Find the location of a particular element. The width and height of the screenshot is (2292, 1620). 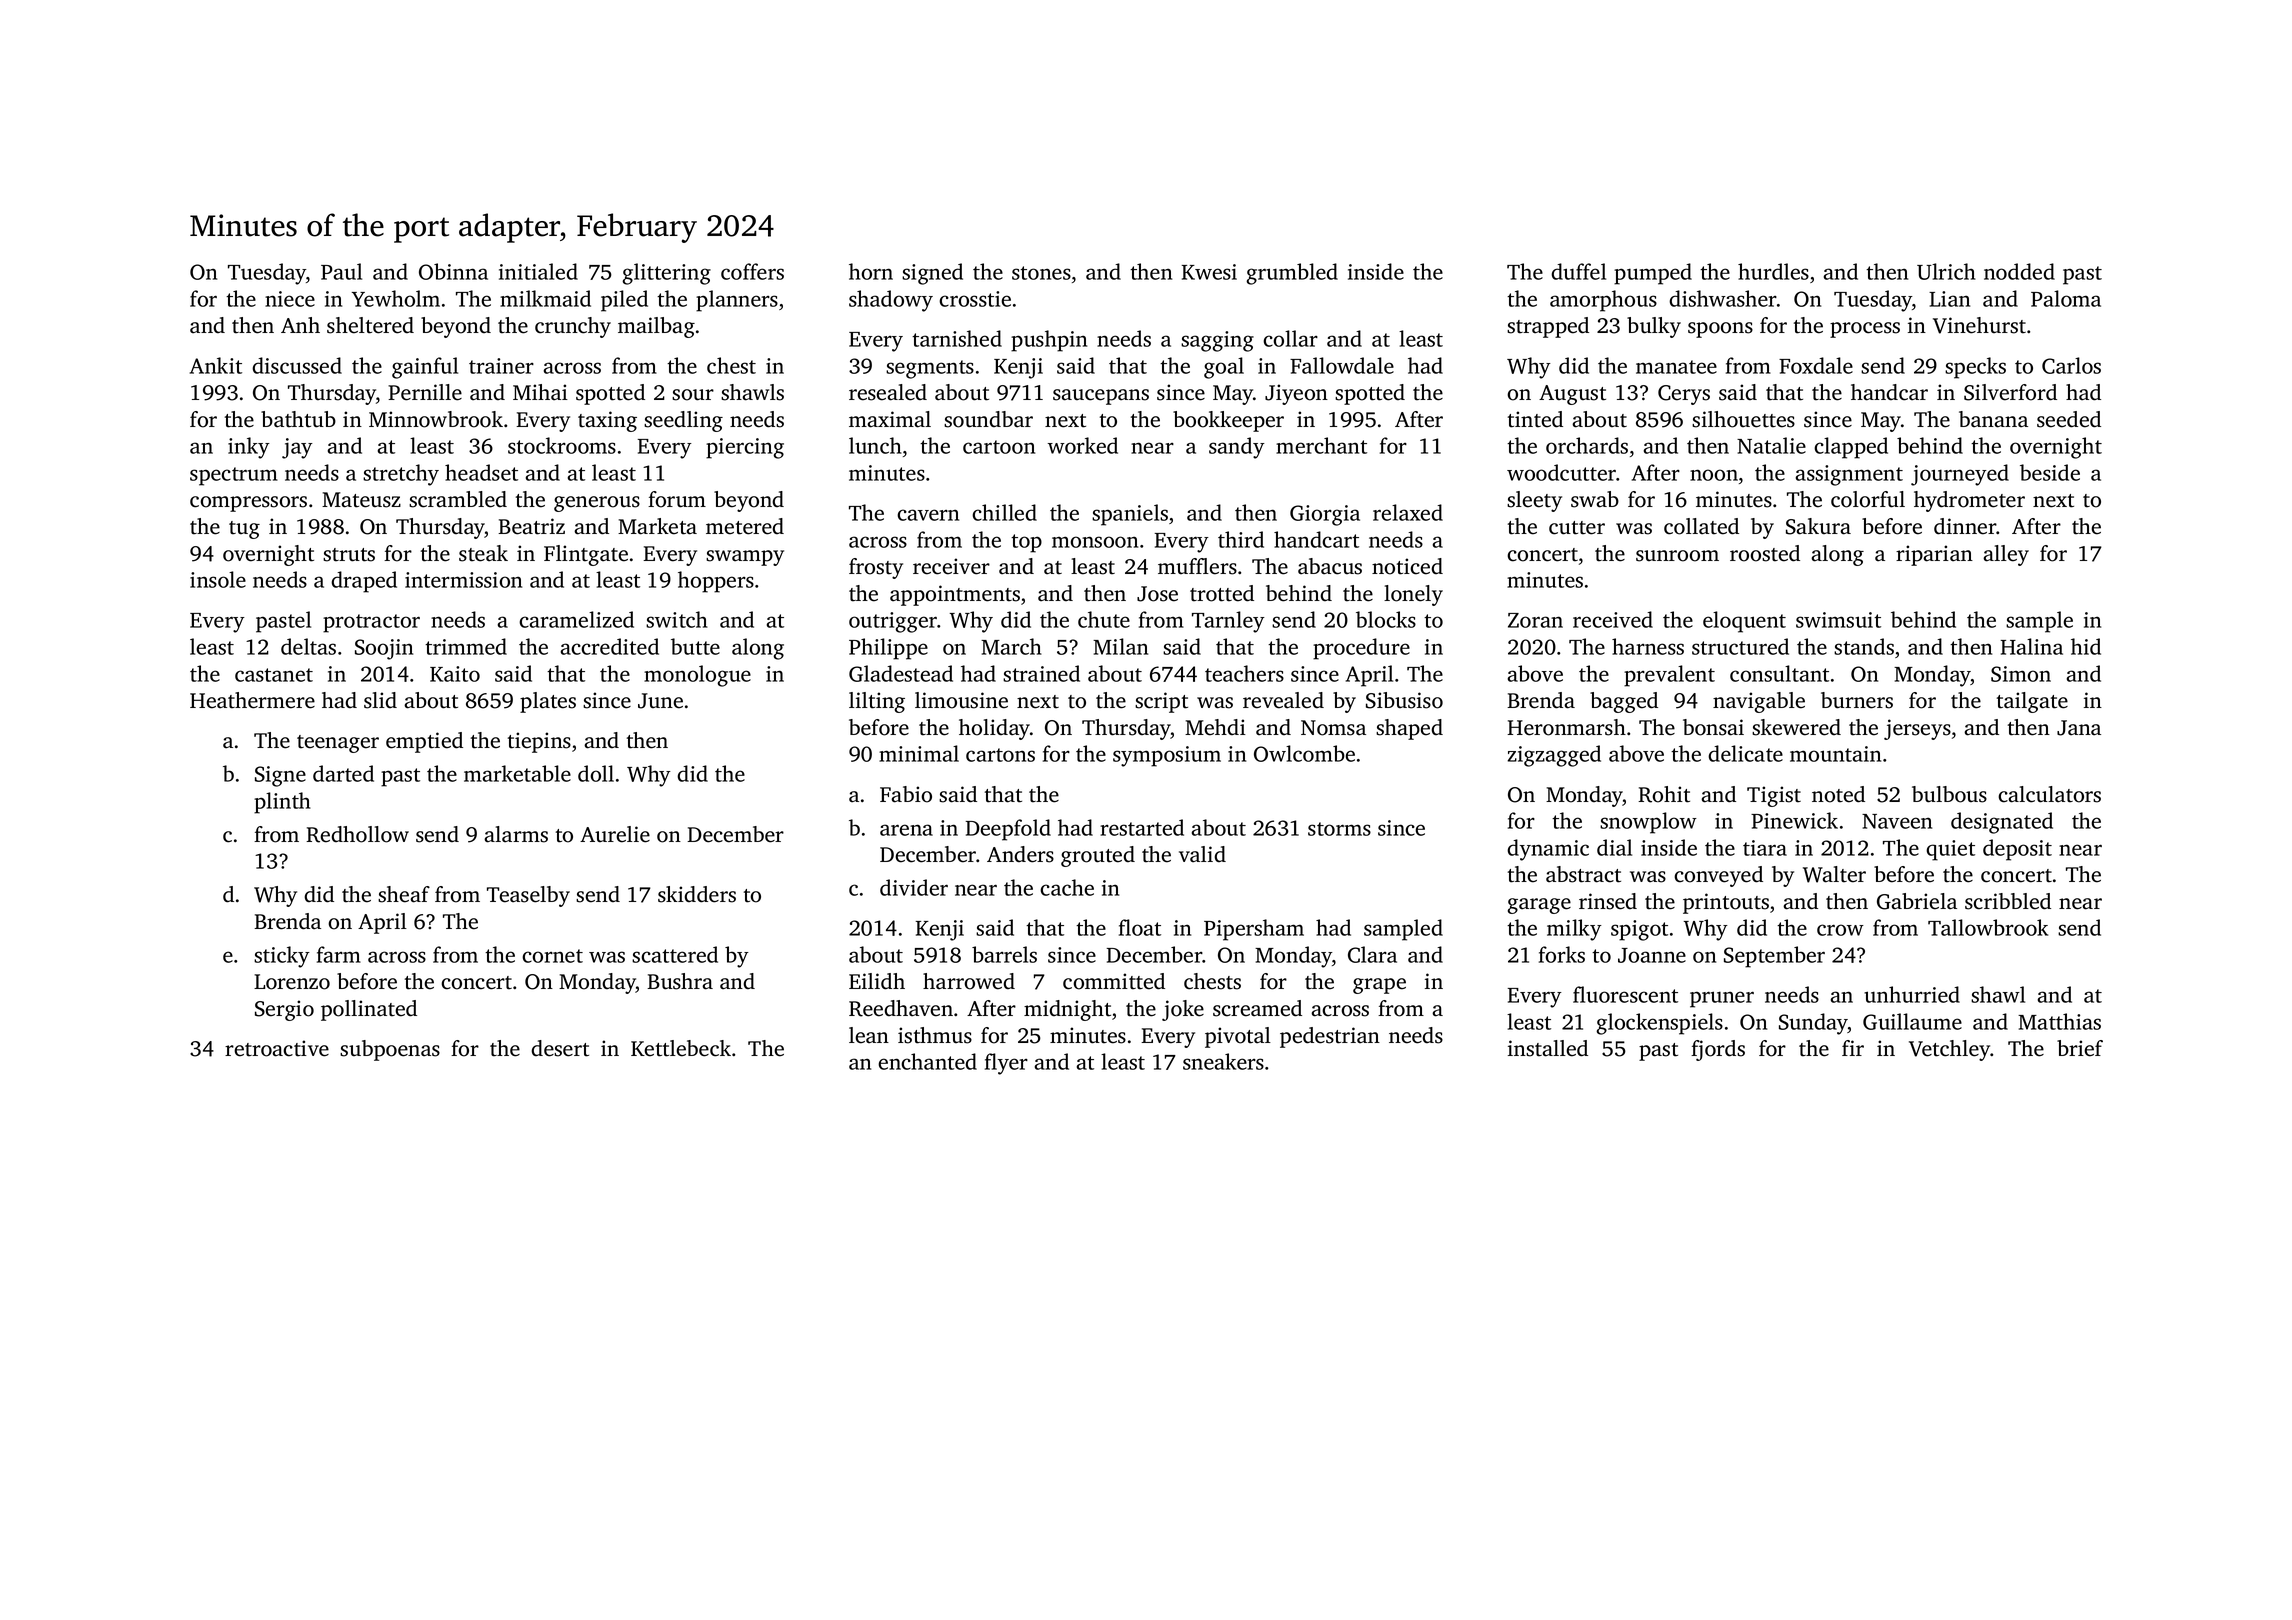

caramelized is located at coordinates (576, 619).
